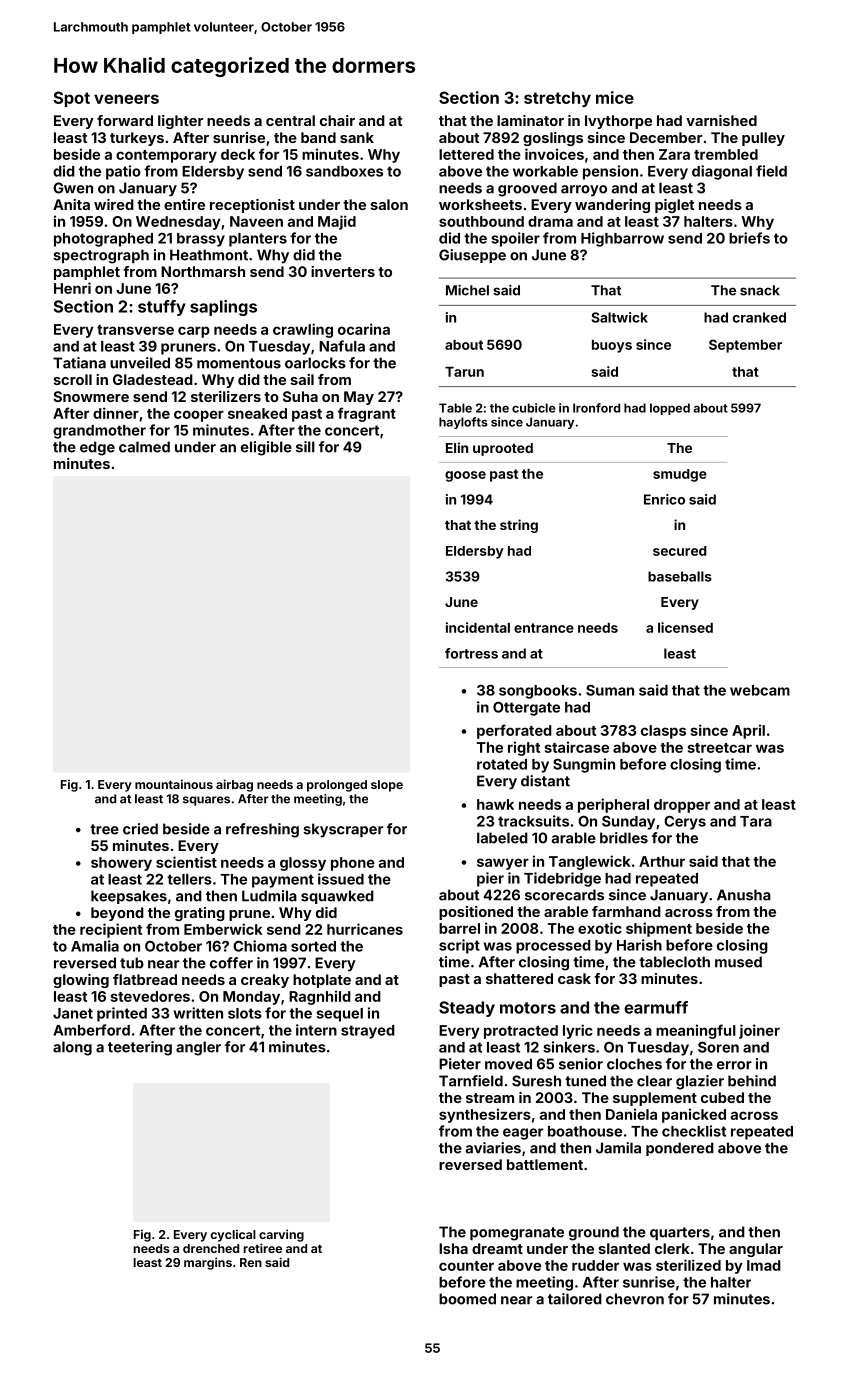  I want to click on inverters, so click(343, 271).
